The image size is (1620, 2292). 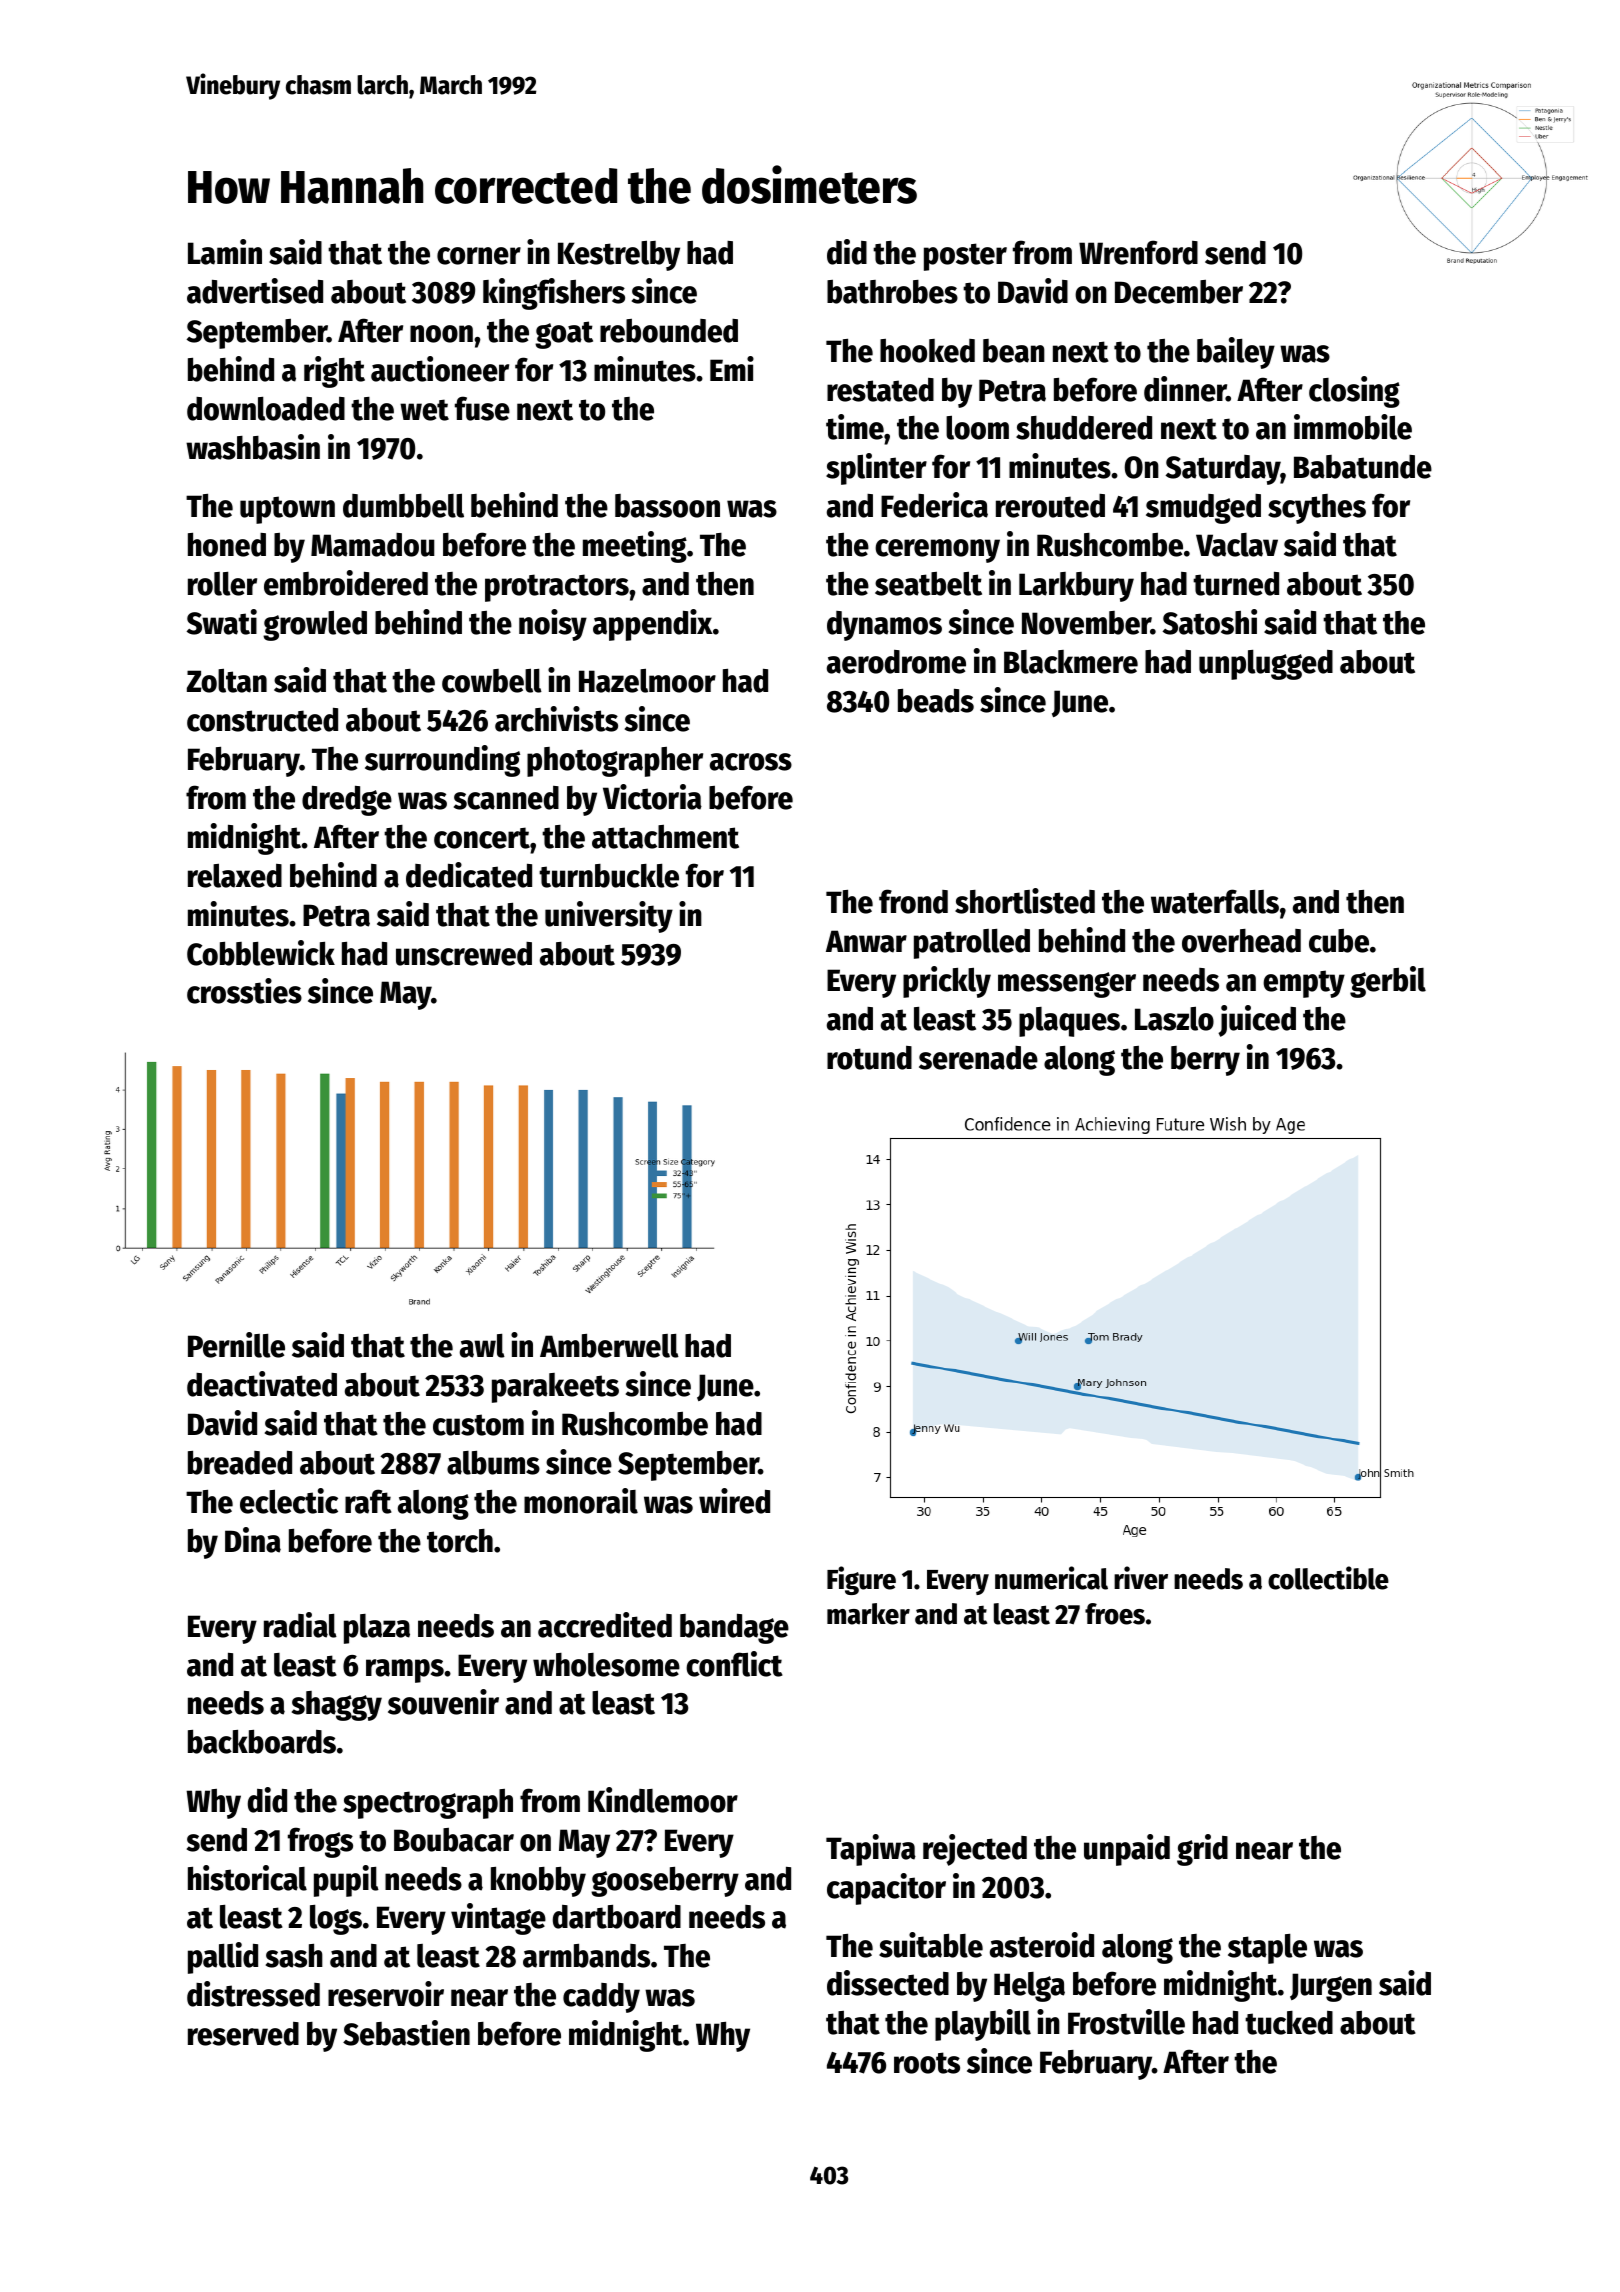 What do you see at coordinates (1174, 1018) in the image?
I see `Laszlo` at bounding box center [1174, 1018].
